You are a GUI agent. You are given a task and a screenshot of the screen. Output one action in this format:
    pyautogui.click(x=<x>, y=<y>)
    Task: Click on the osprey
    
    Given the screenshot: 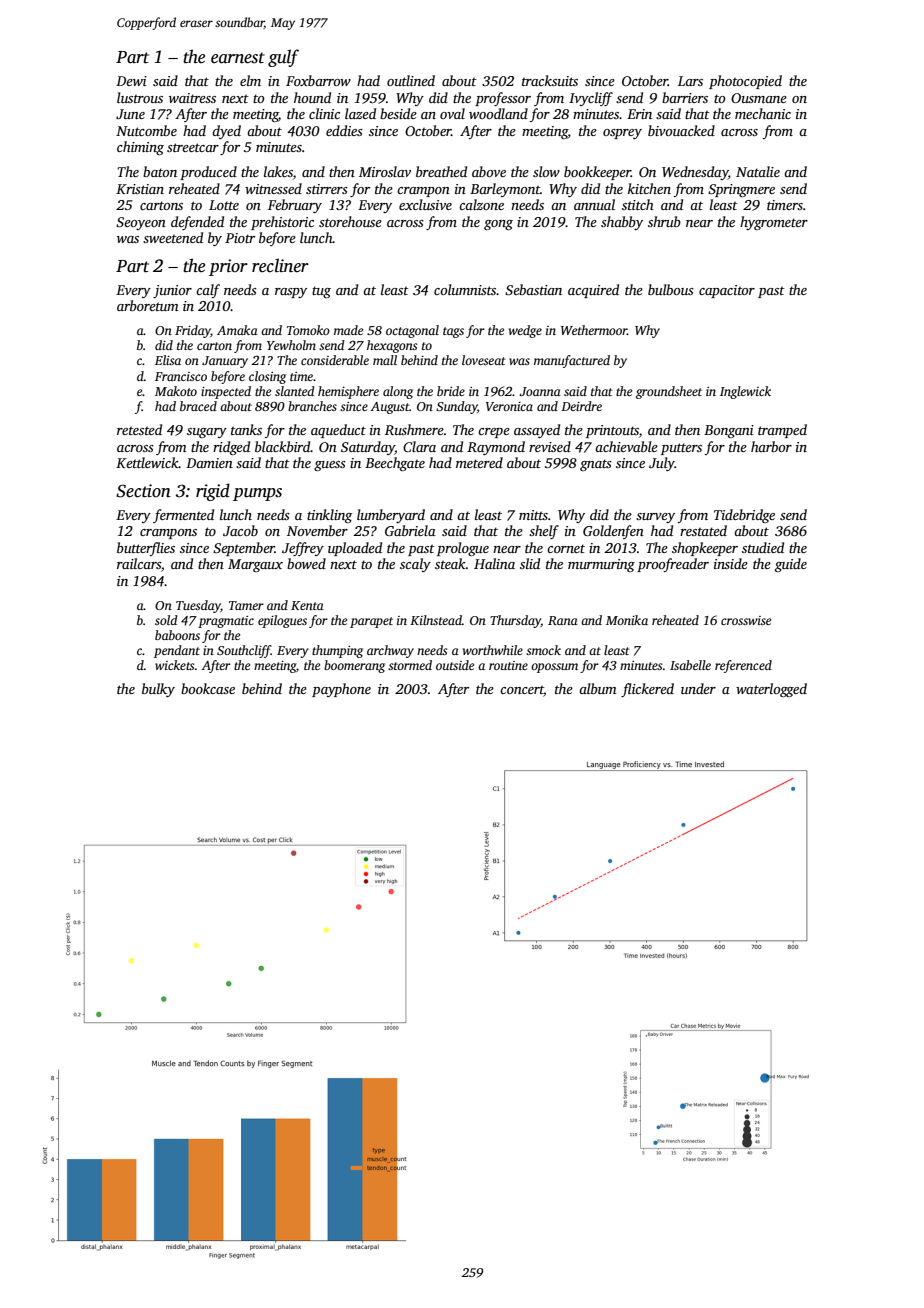 What is the action you would take?
    pyautogui.click(x=622, y=134)
